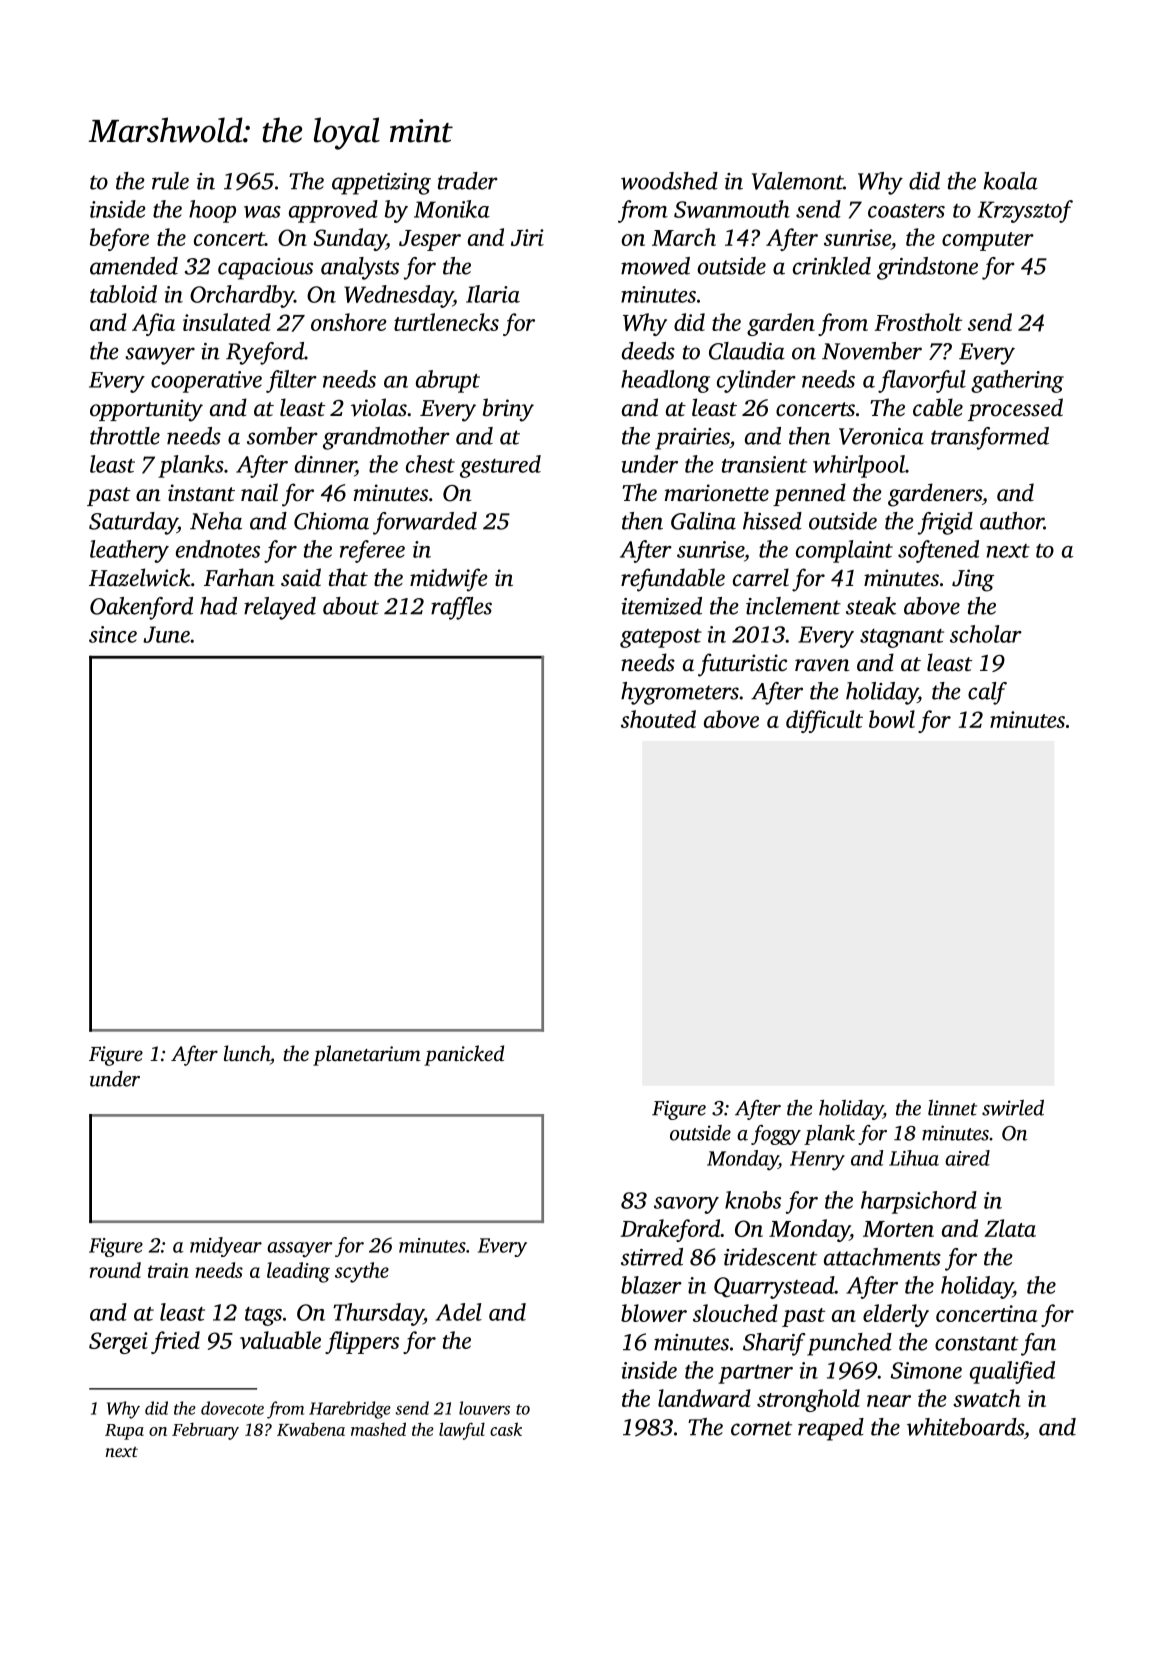  I want to click on linnet, so click(952, 1108).
